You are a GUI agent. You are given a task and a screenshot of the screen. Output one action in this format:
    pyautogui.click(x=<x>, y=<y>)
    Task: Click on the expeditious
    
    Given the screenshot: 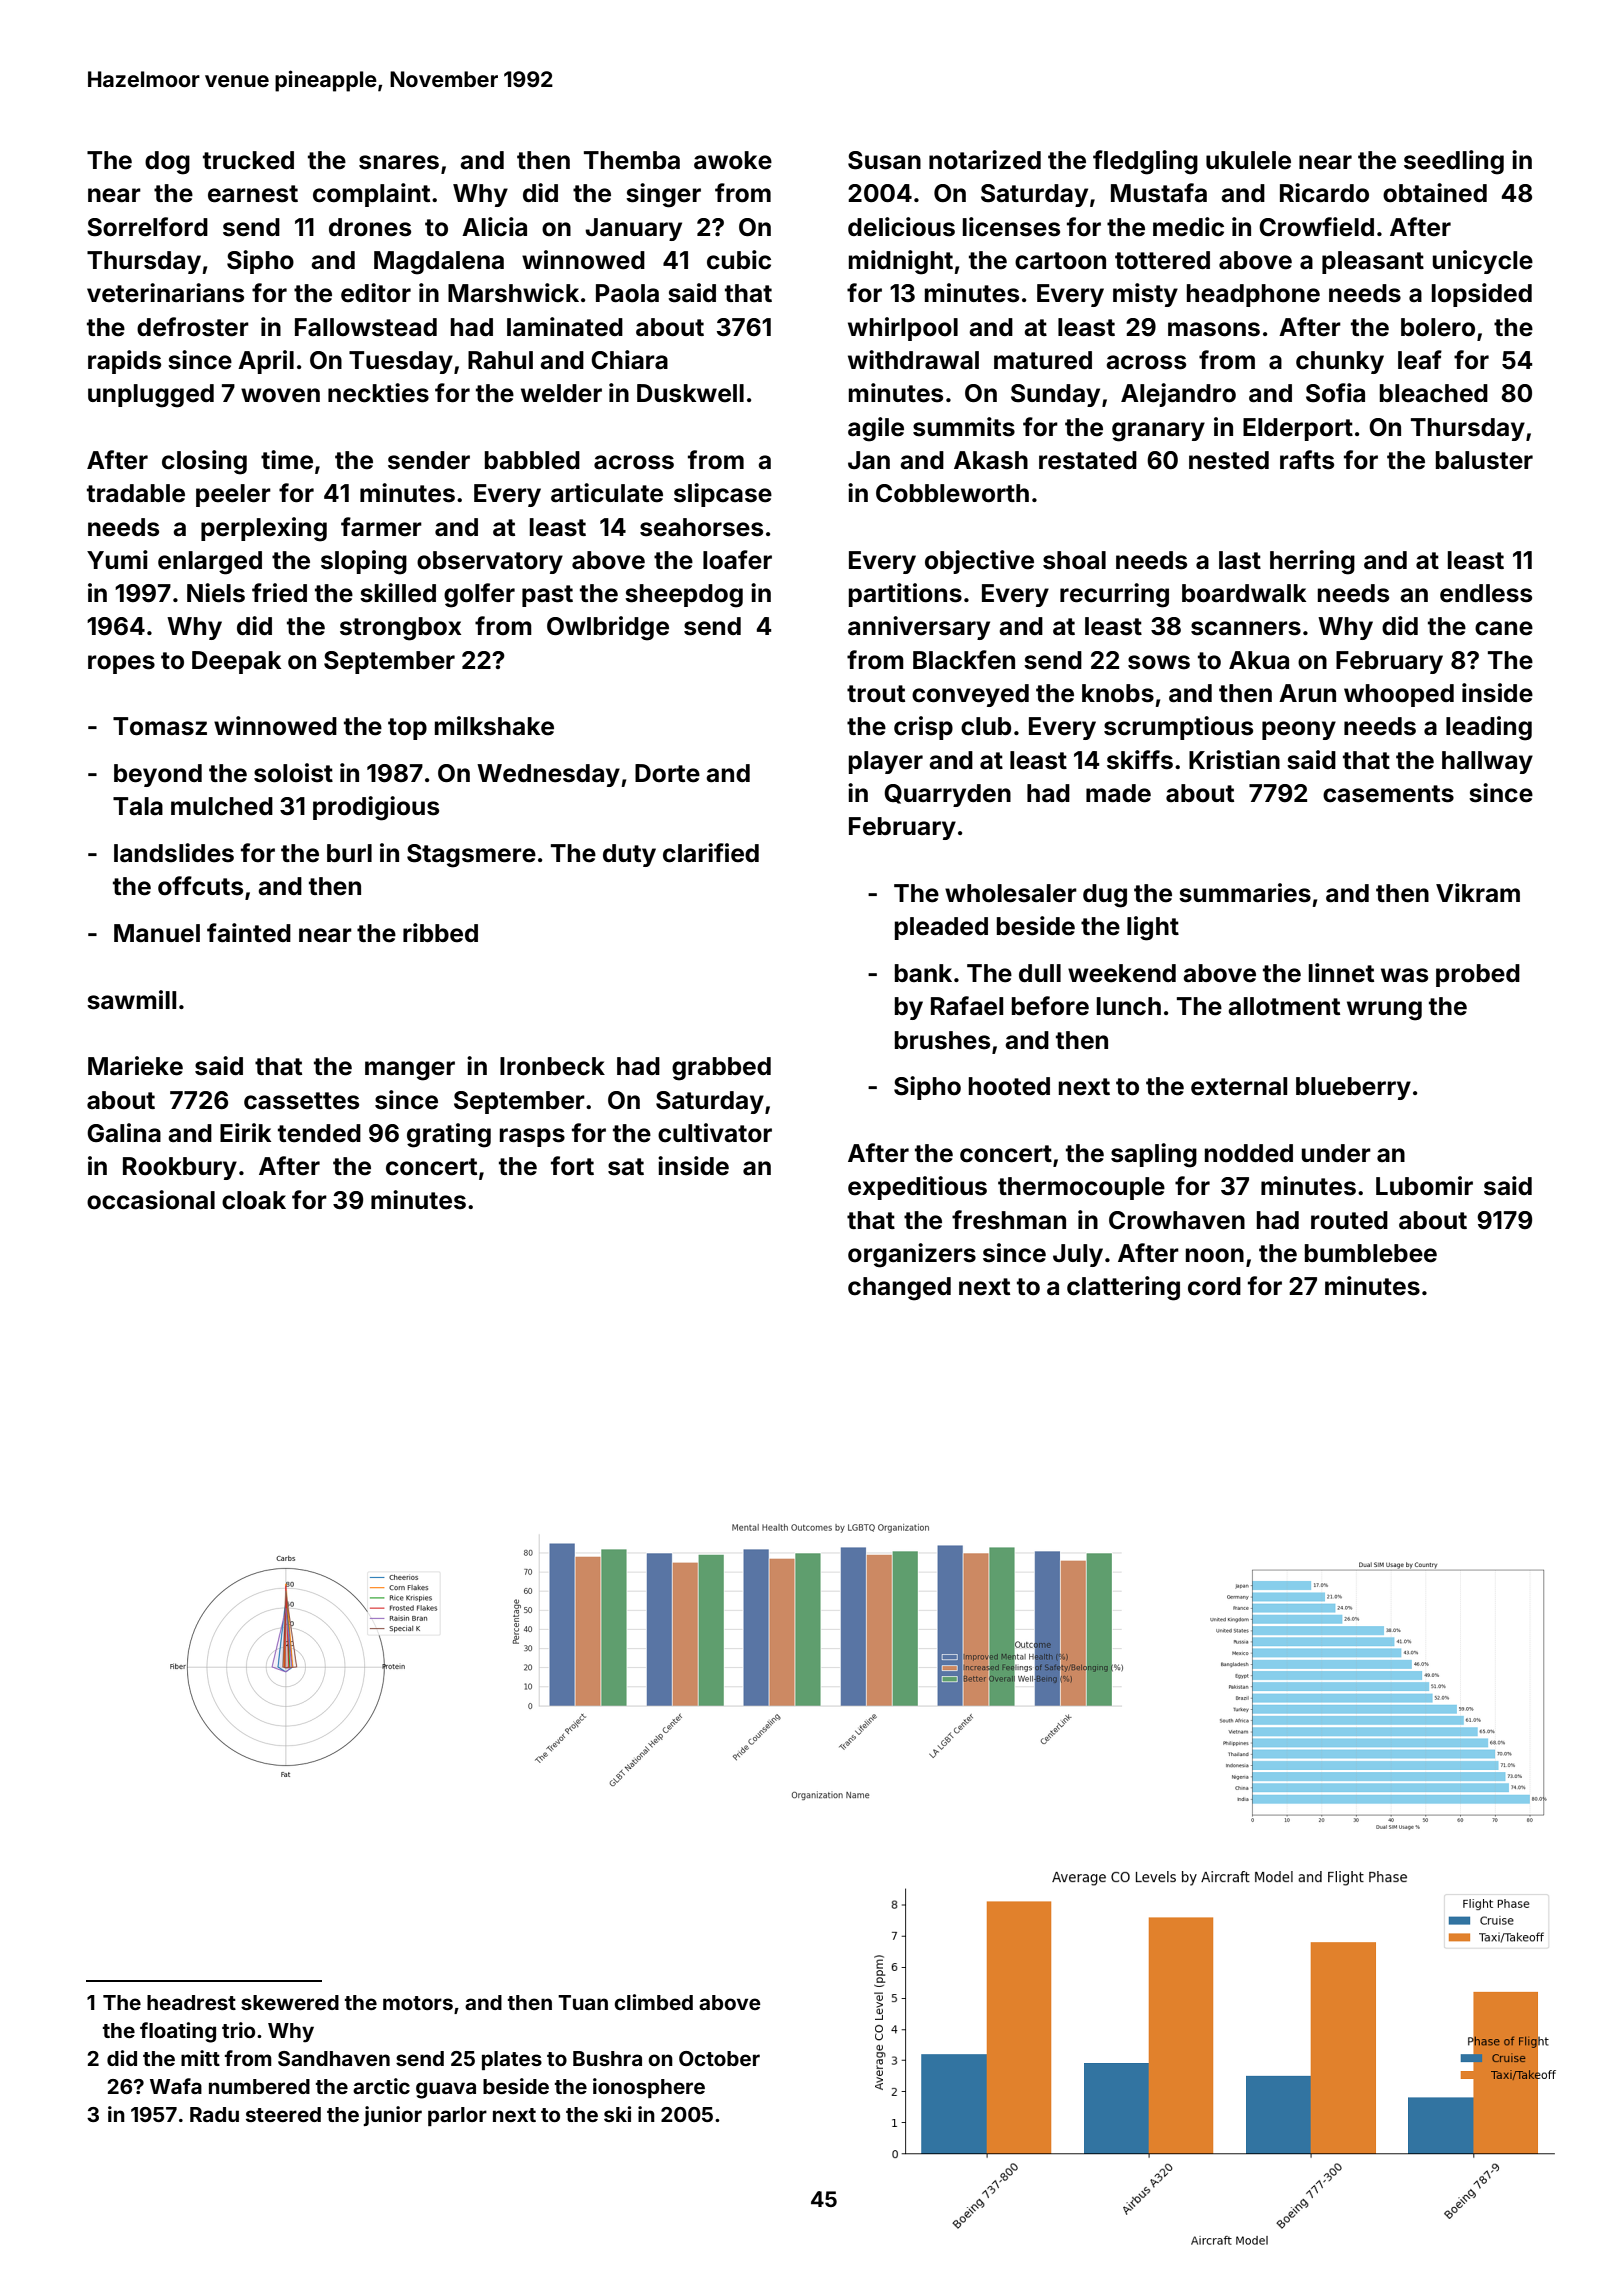 What is the action you would take?
    pyautogui.click(x=917, y=1188)
